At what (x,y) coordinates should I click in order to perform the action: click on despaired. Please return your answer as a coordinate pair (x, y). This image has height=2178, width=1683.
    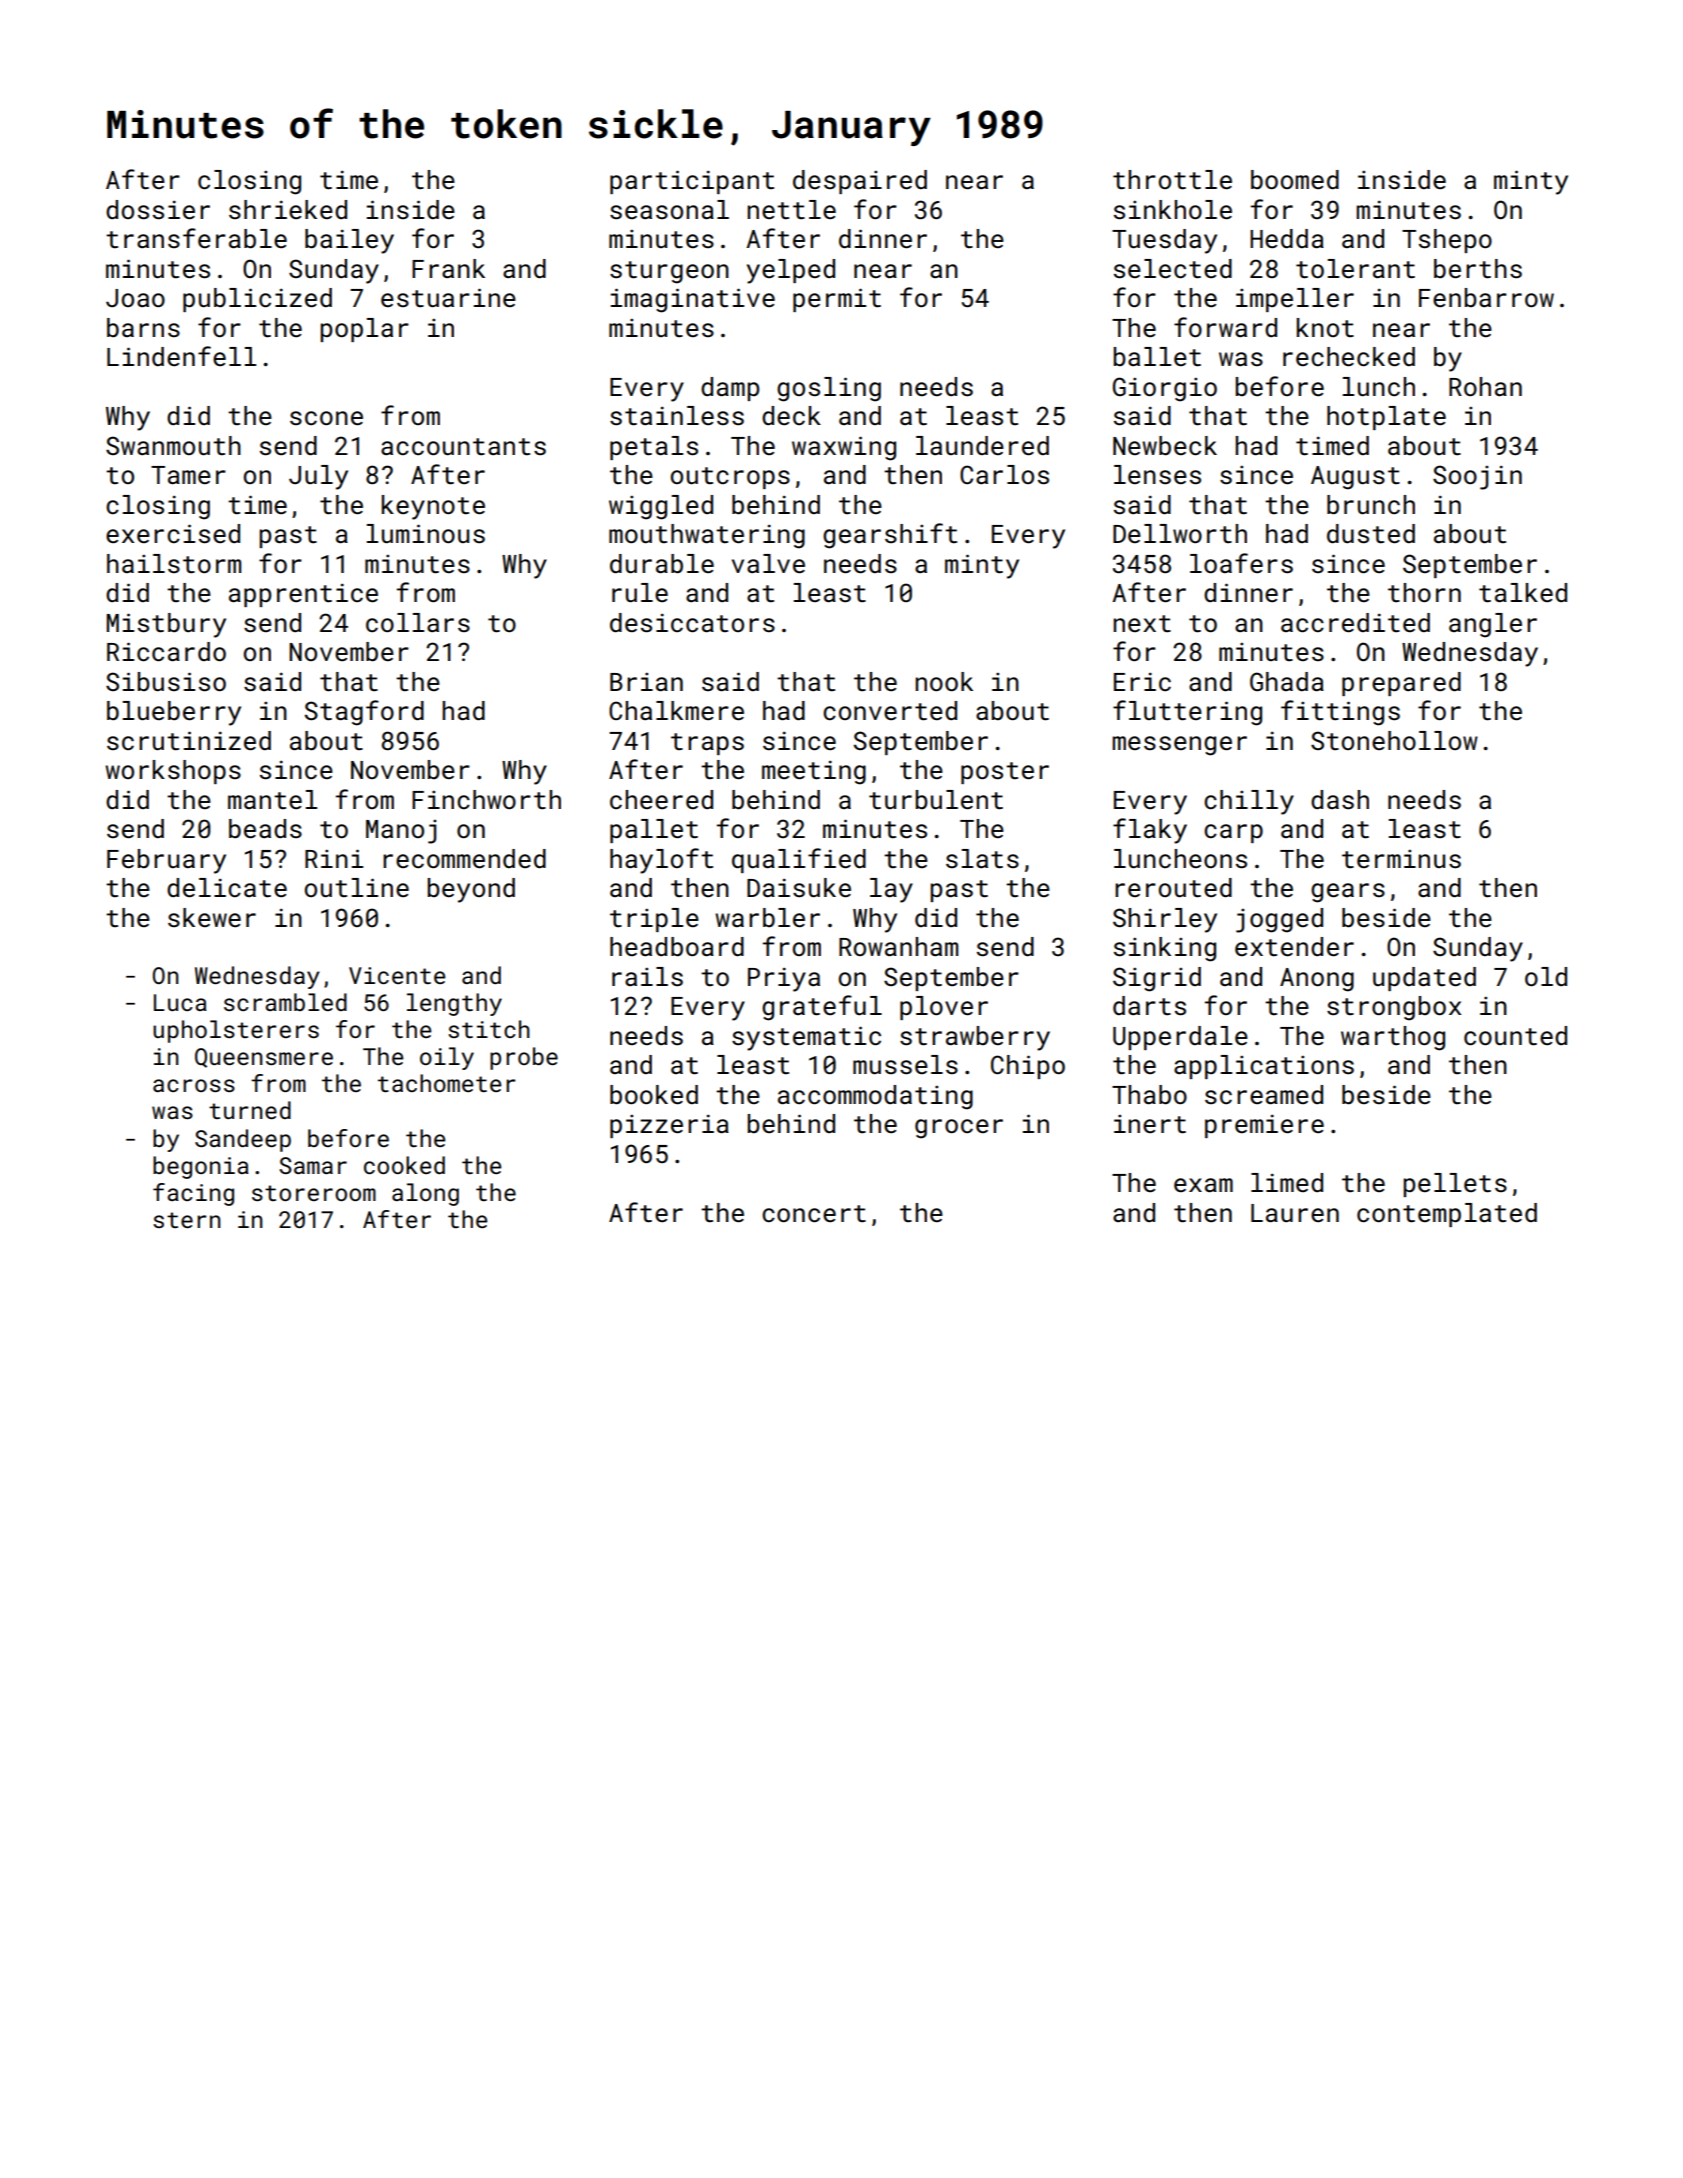
    Looking at the image, I should click on (860, 182).
